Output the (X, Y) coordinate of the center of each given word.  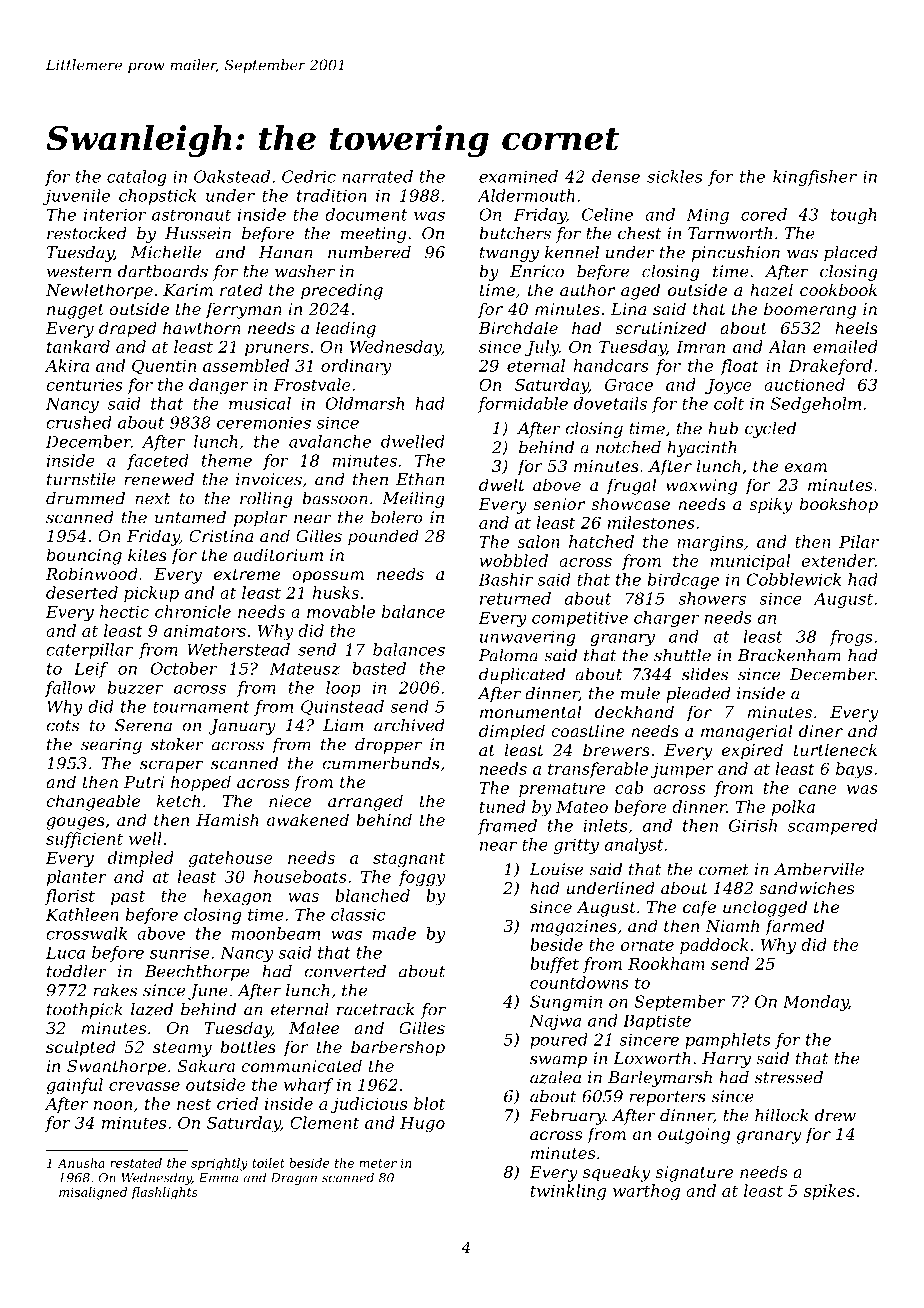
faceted (158, 462)
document (366, 214)
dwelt (501, 484)
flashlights (164, 1193)
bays (854, 770)
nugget (75, 311)
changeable (93, 802)
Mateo (582, 807)
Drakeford (830, 367)
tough (853, 216)
